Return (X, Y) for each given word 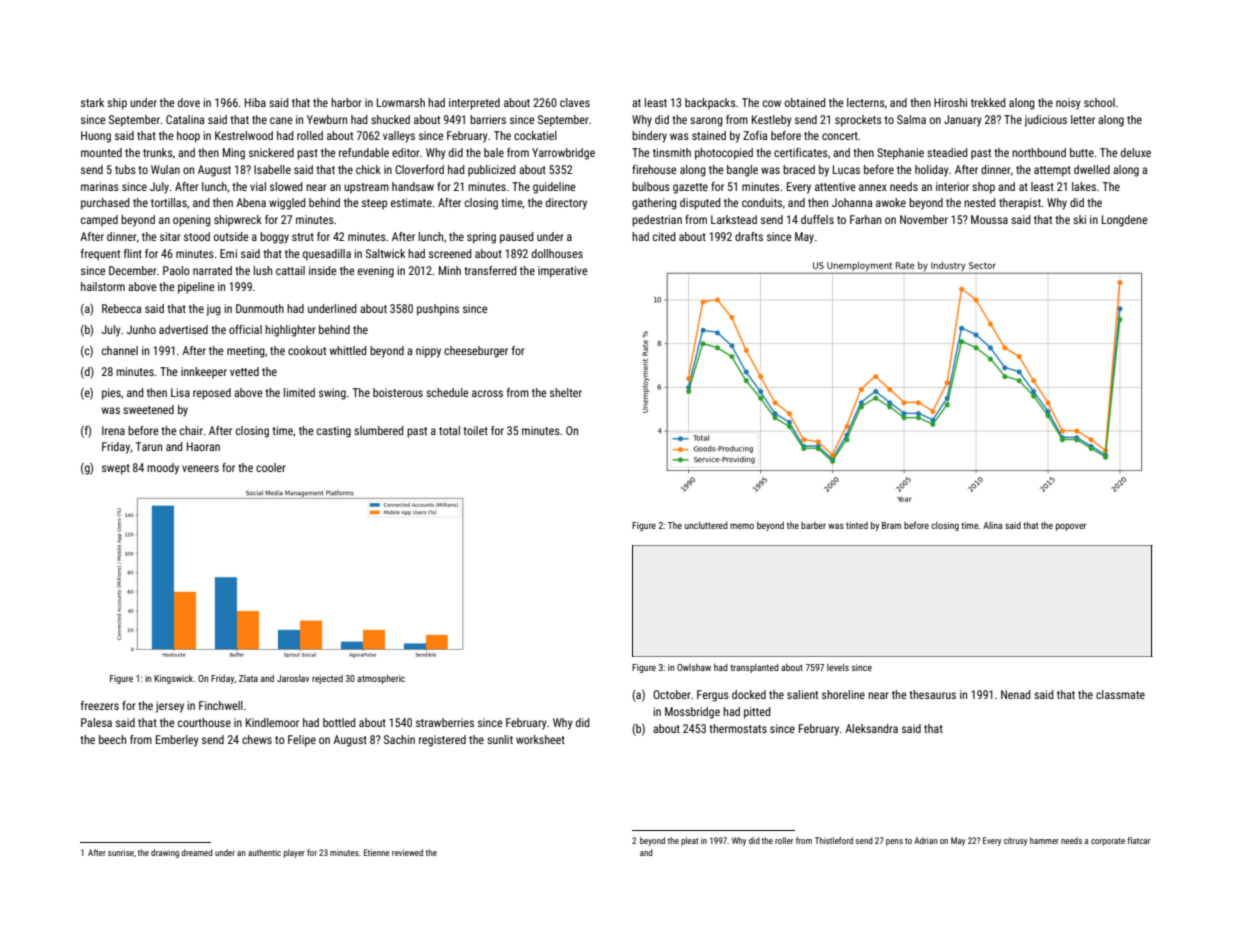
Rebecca (121, 308)
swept (116, 469)
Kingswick (173, 679)
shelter (566, 392)
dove (189, 102)
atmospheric (381, 679)
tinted (857, 525)
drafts (749, 236)
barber (813, 525)
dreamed (197, 852)
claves (575, 102)
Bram (891, 525)
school (1099, 102)
